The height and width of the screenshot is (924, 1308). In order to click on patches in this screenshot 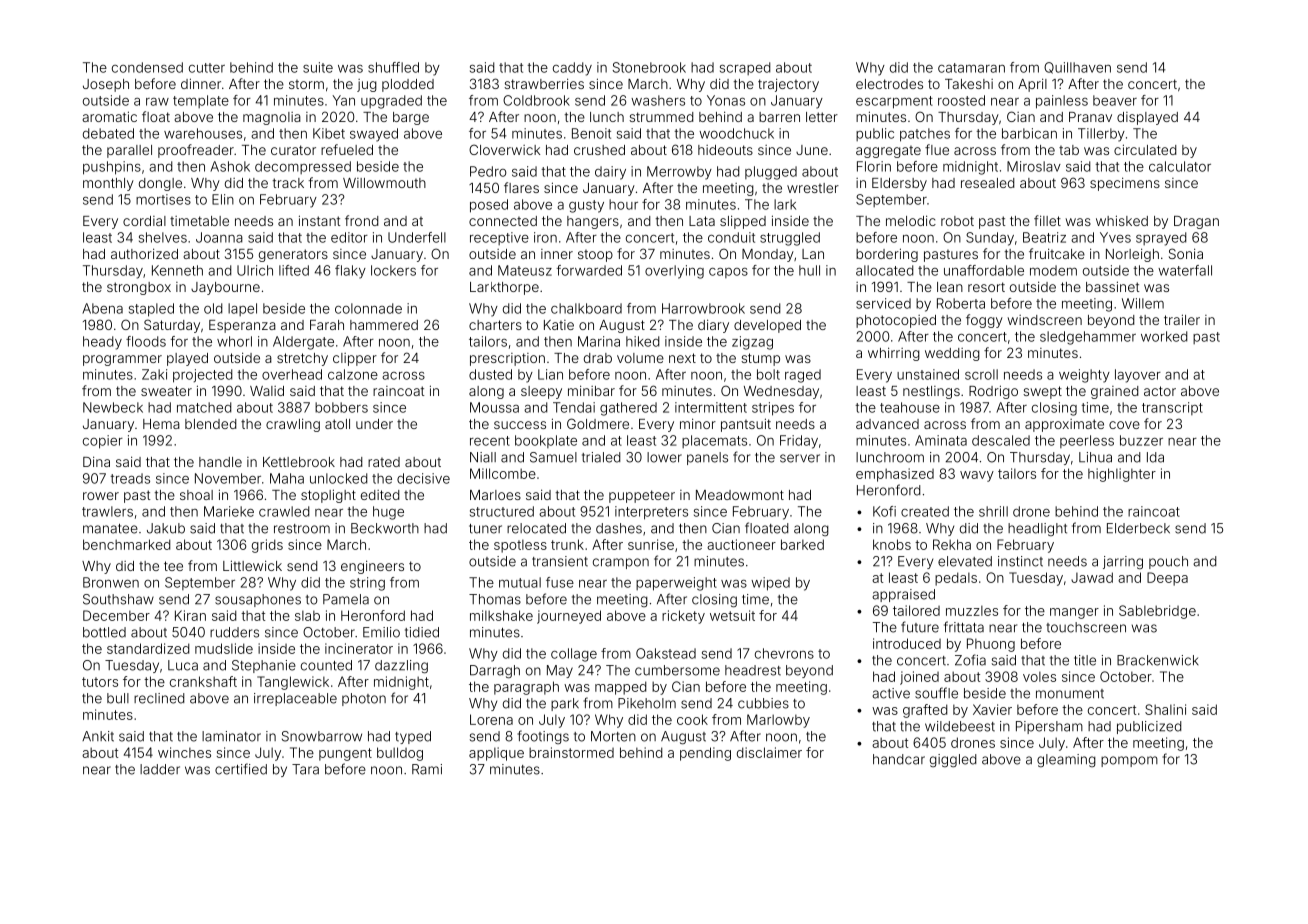, I will do `click(925, 135)`.
